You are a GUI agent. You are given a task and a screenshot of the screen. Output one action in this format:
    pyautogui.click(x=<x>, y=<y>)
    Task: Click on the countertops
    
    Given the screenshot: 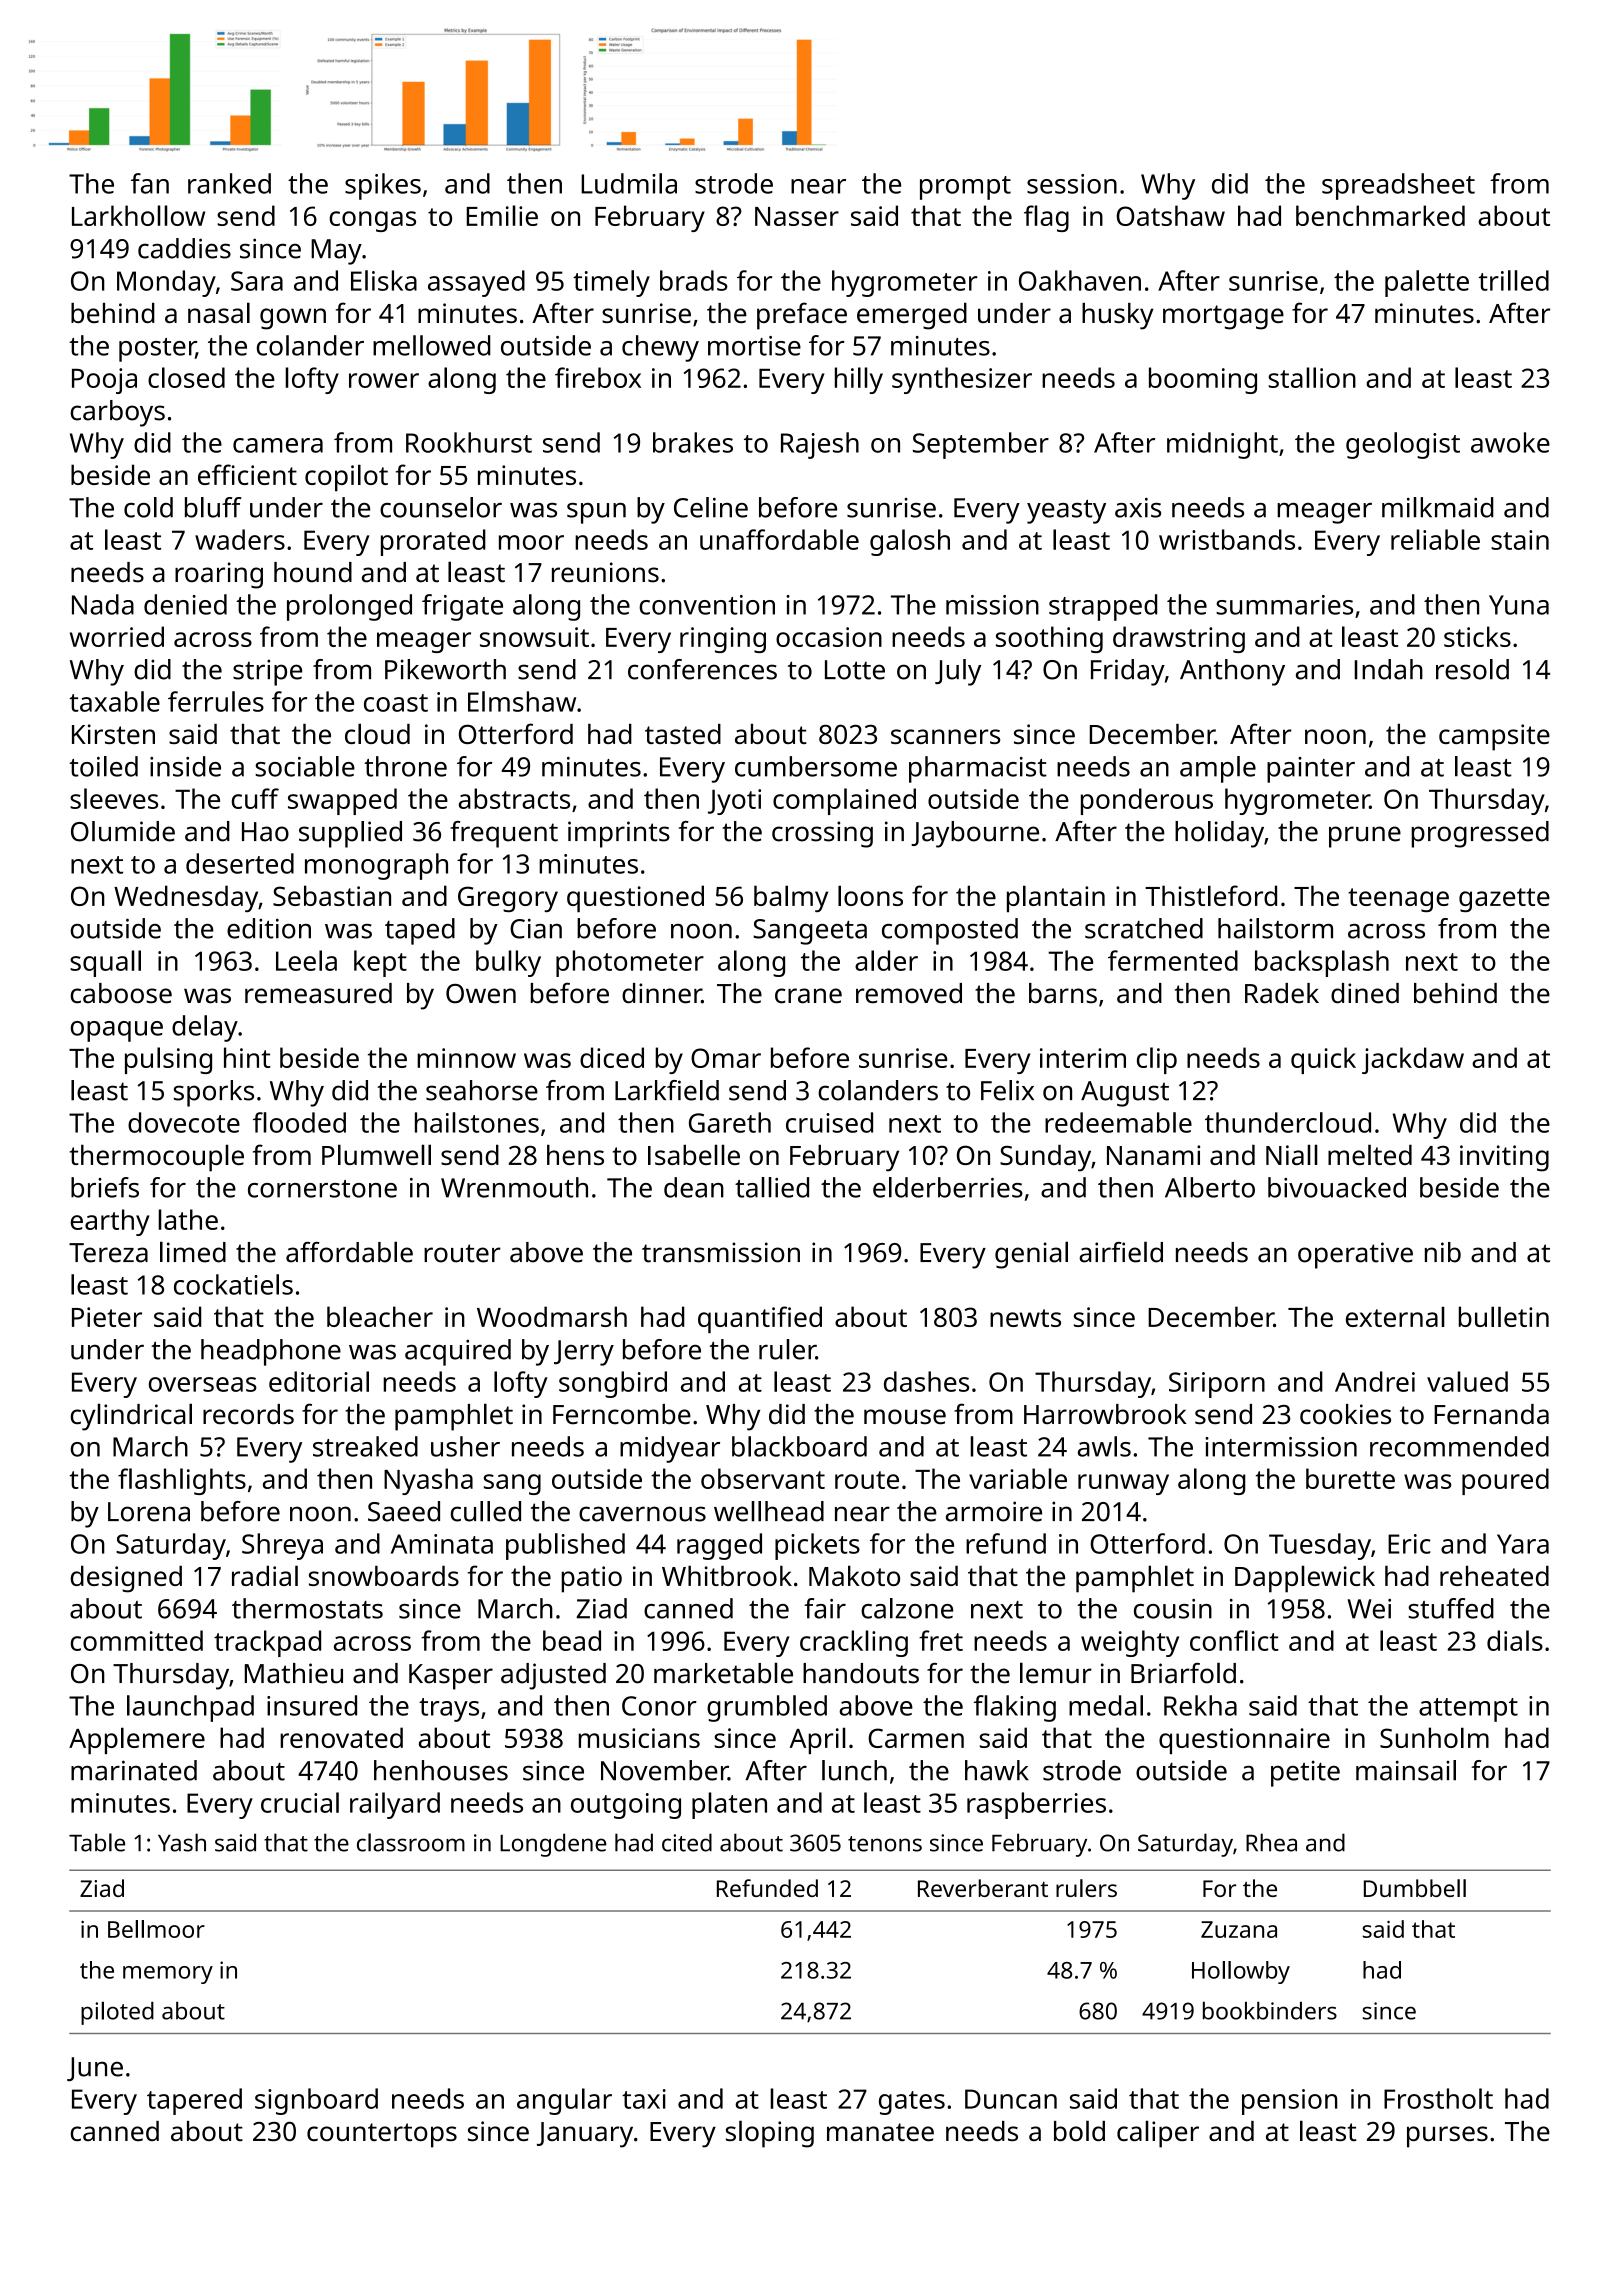 What is the action you would take?
    pyautogui.click(x=382, y=2135)
